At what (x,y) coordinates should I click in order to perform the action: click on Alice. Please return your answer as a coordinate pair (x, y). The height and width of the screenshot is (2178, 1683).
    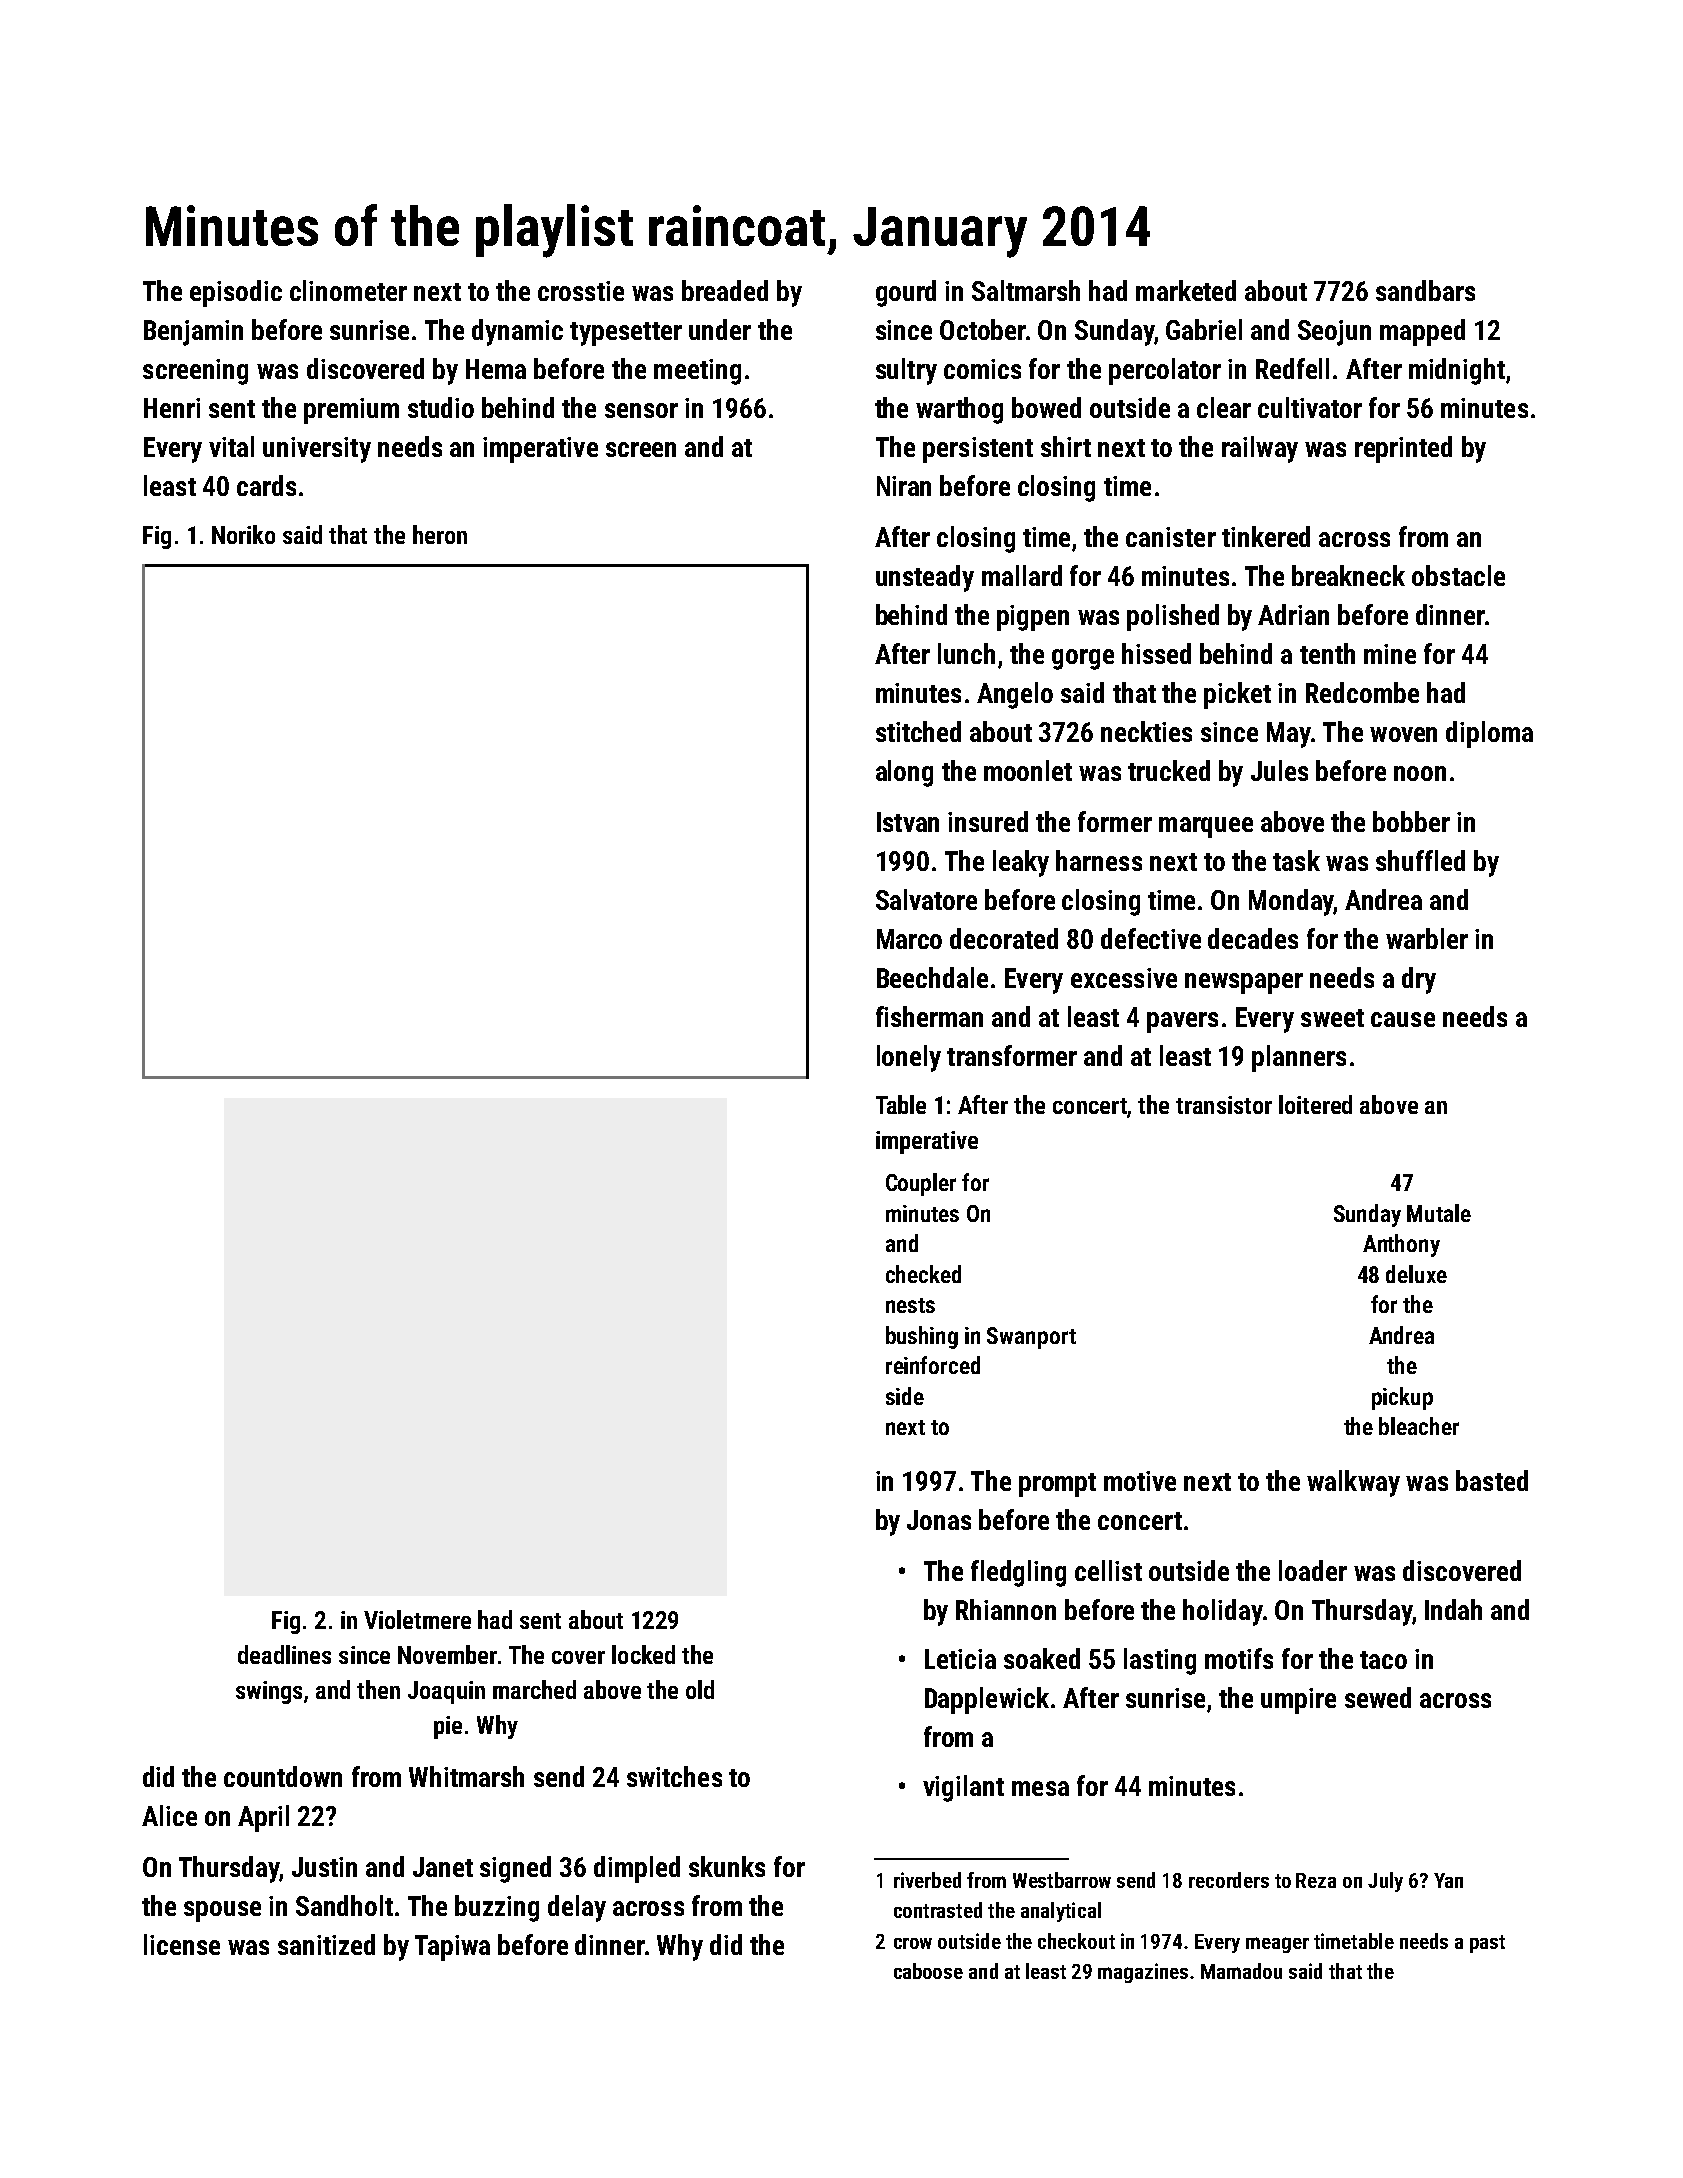
    Looking at the image, I should click on (169, 1815).
